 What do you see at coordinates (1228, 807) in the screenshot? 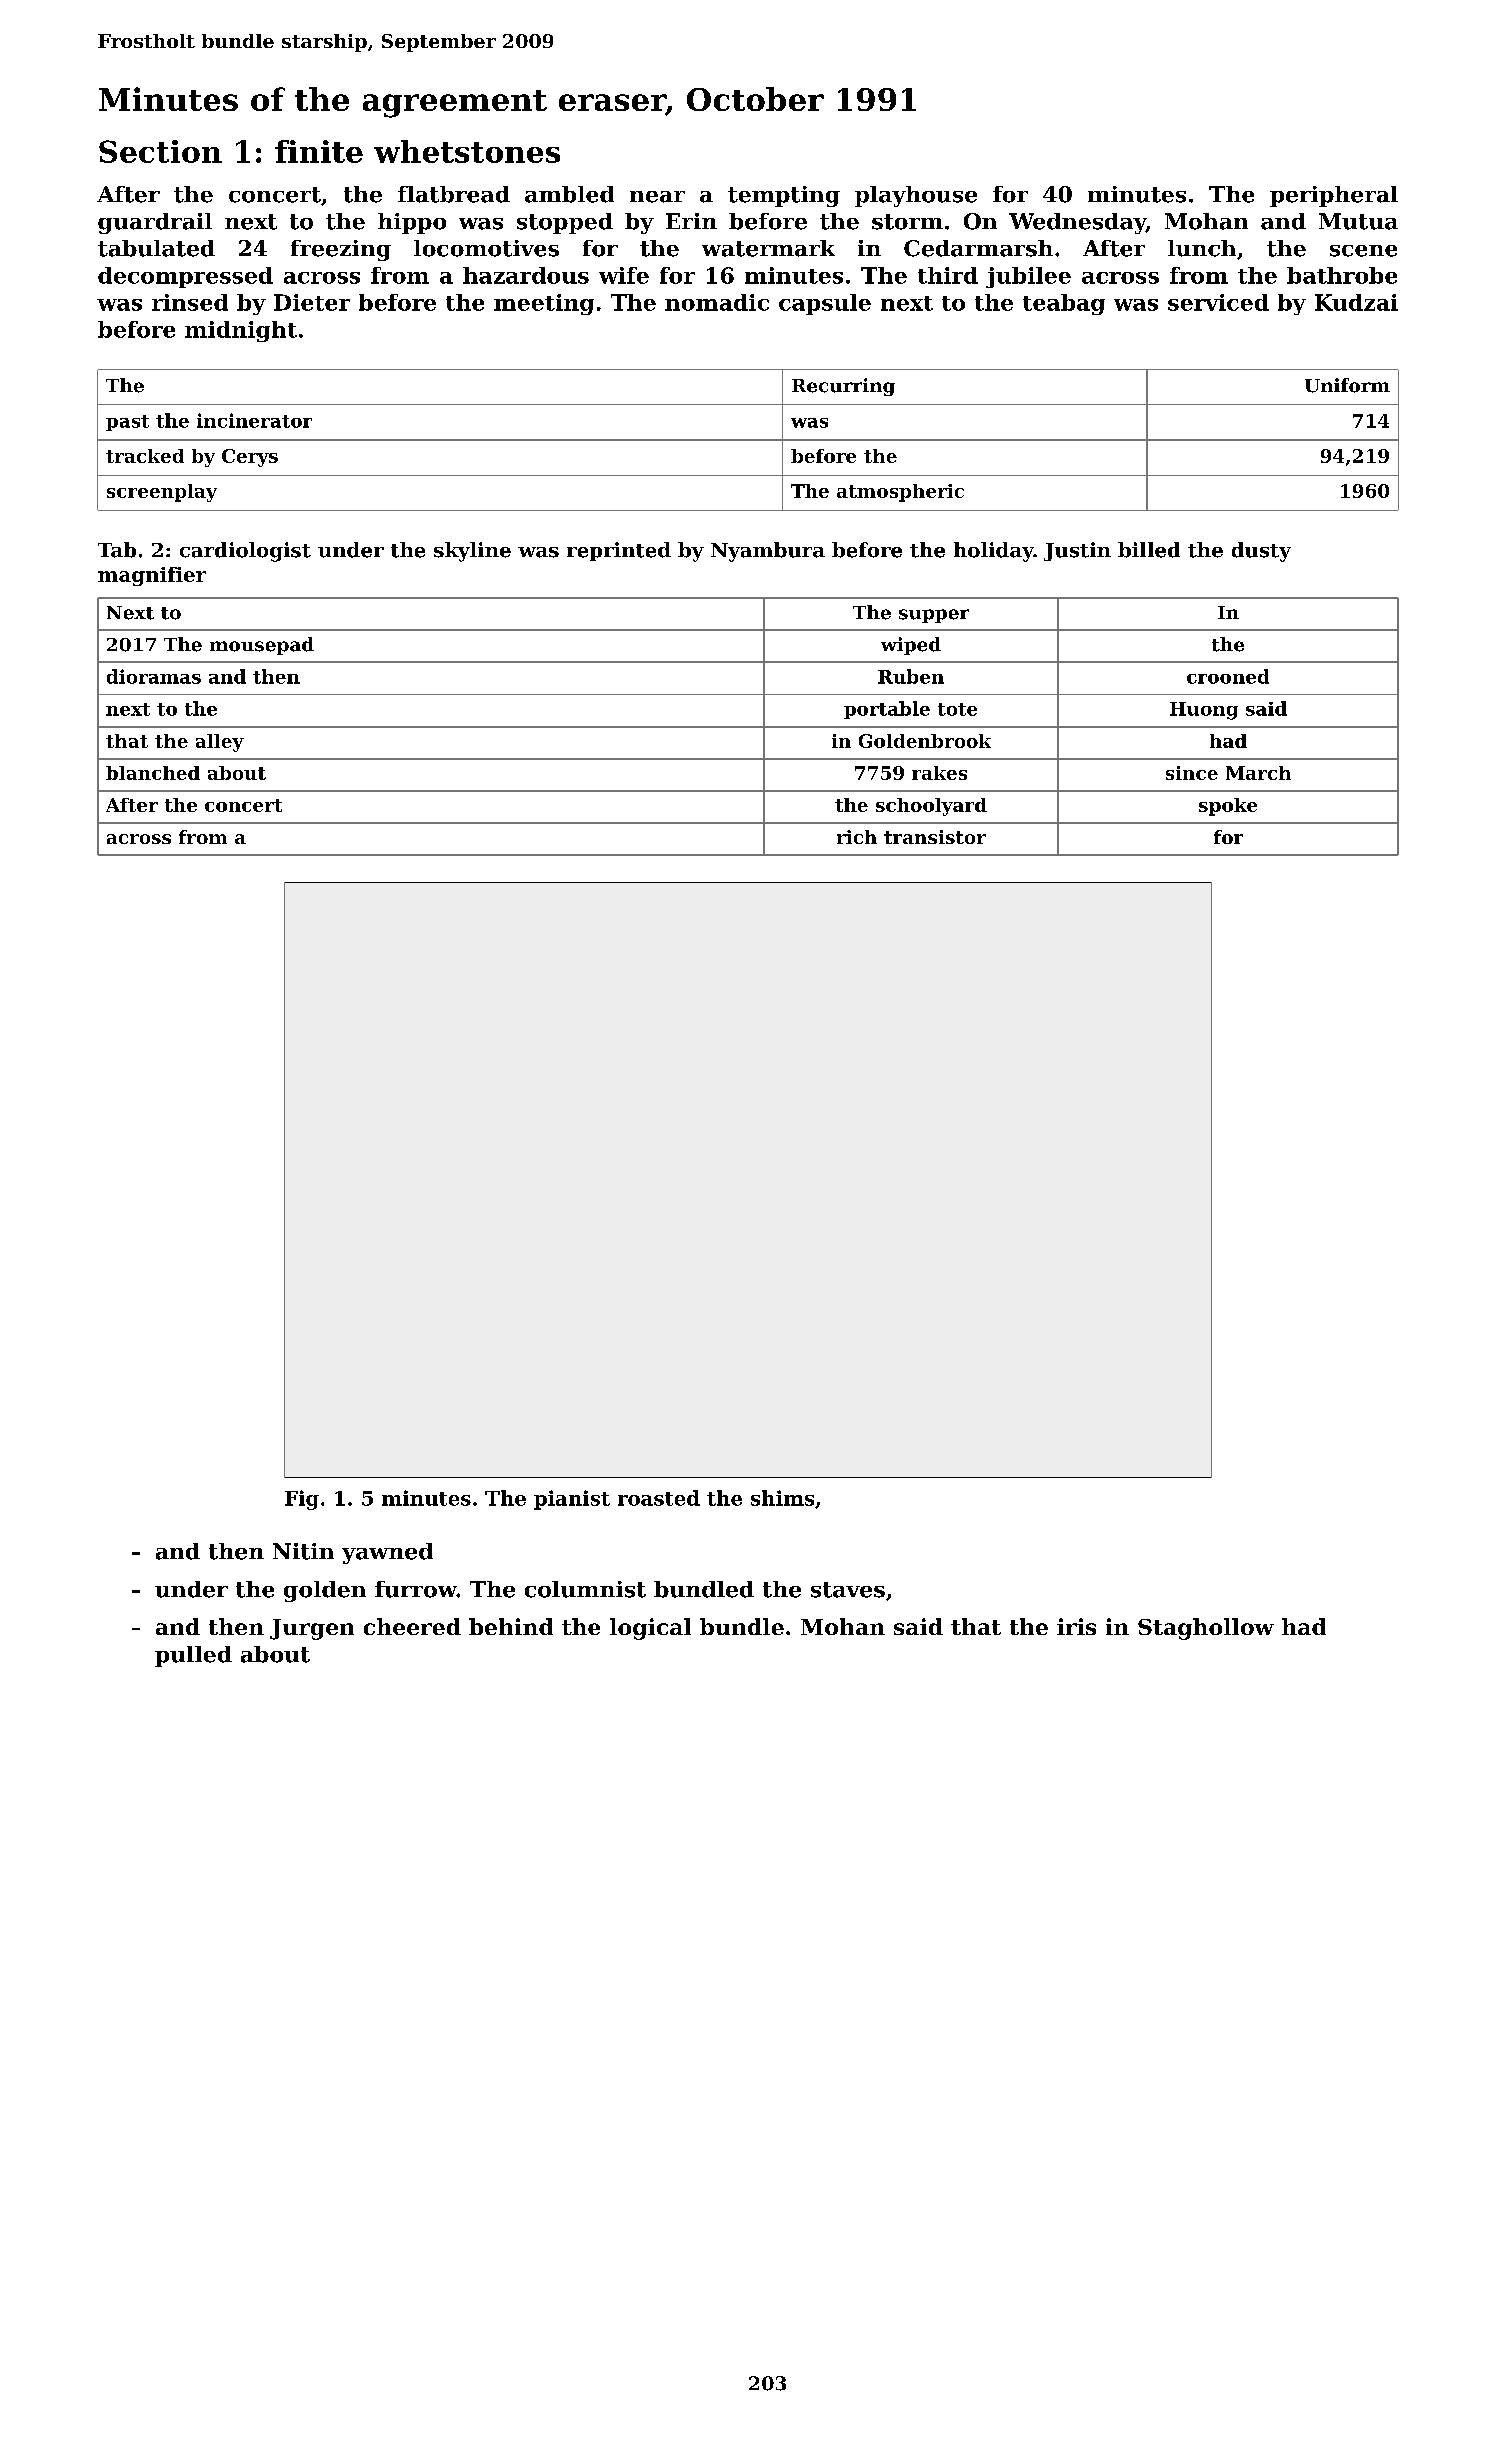
I see `spoke` at bounding box center [1228, 807].
